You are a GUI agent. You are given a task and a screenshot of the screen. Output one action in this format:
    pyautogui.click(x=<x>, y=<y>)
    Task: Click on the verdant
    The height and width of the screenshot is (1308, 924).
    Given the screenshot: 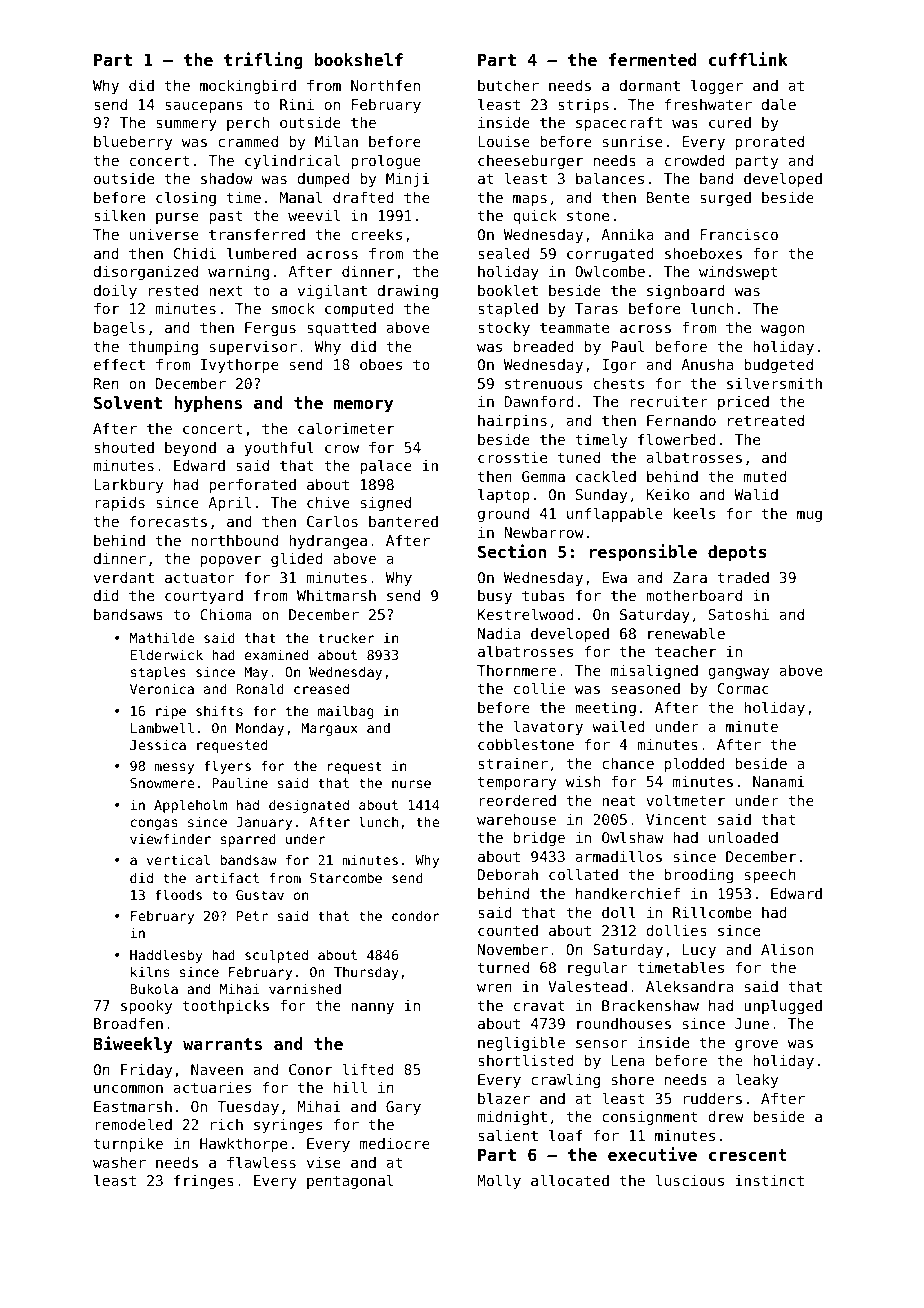 What is the action you would take?
    pyautogui.click(x=124, y=577)
